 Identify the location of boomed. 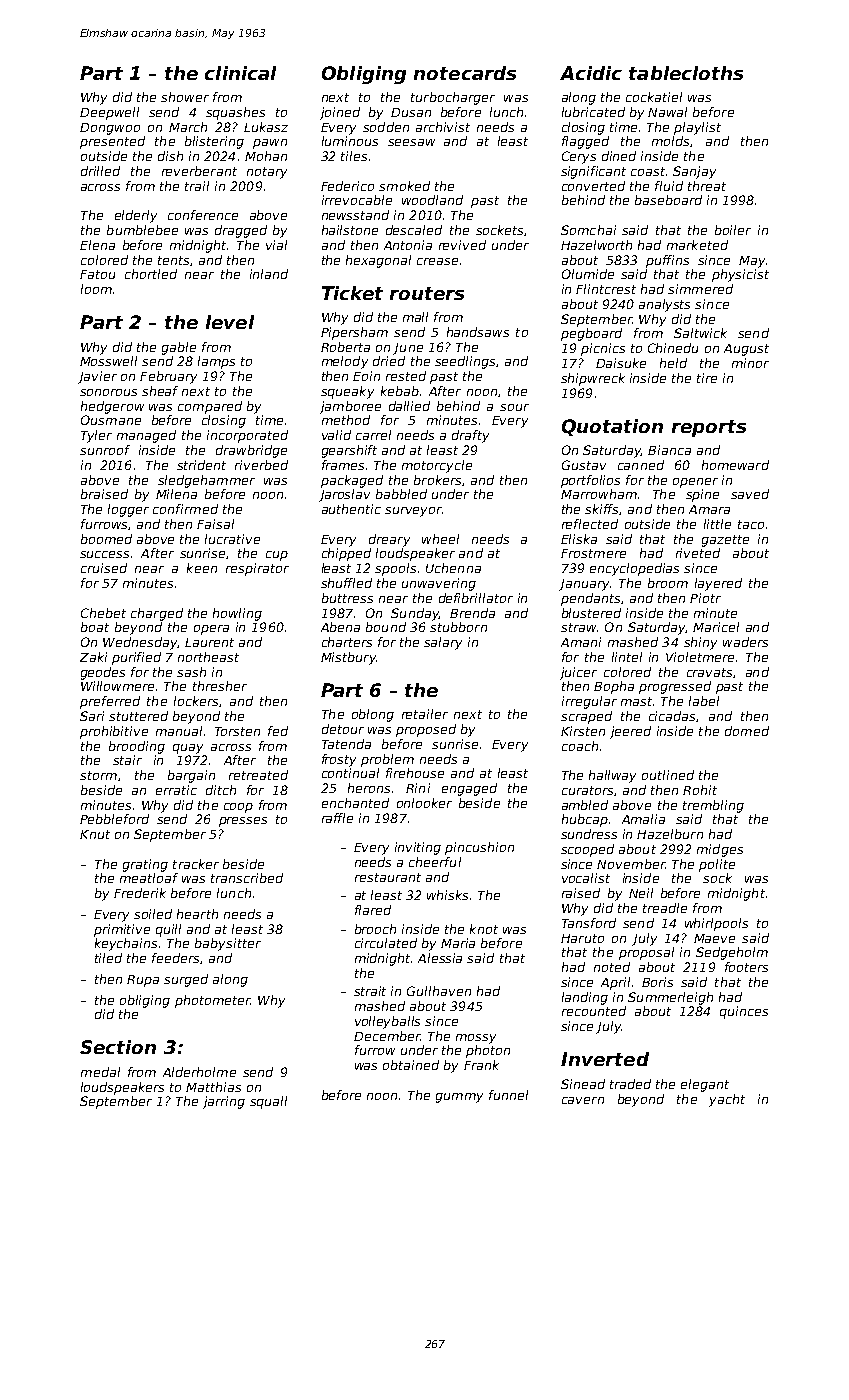
(106, 539).
